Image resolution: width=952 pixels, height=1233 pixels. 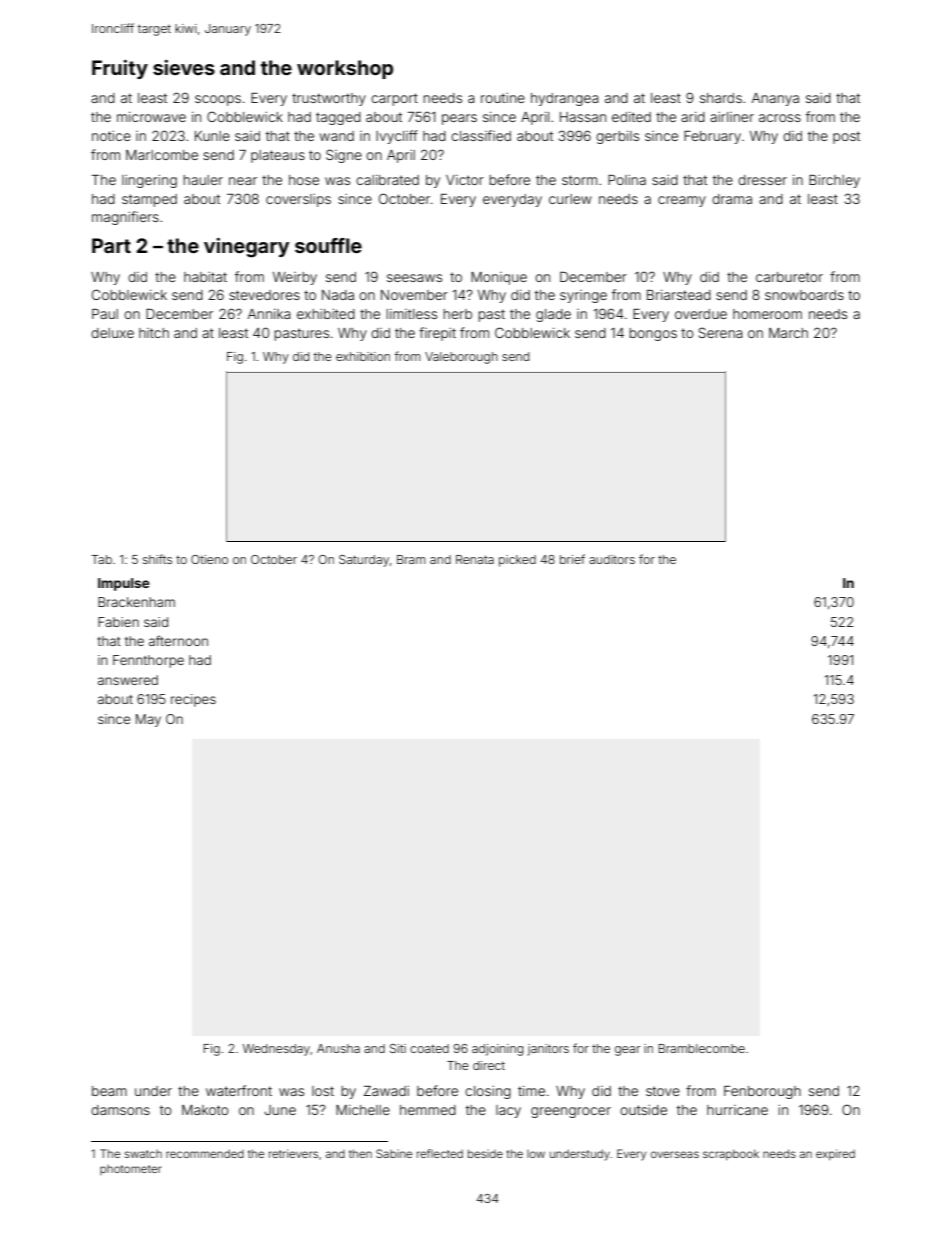 What do you see at coordinates (157, 559) in the document?
I see `shifts` at bounding box center [157, 559].
